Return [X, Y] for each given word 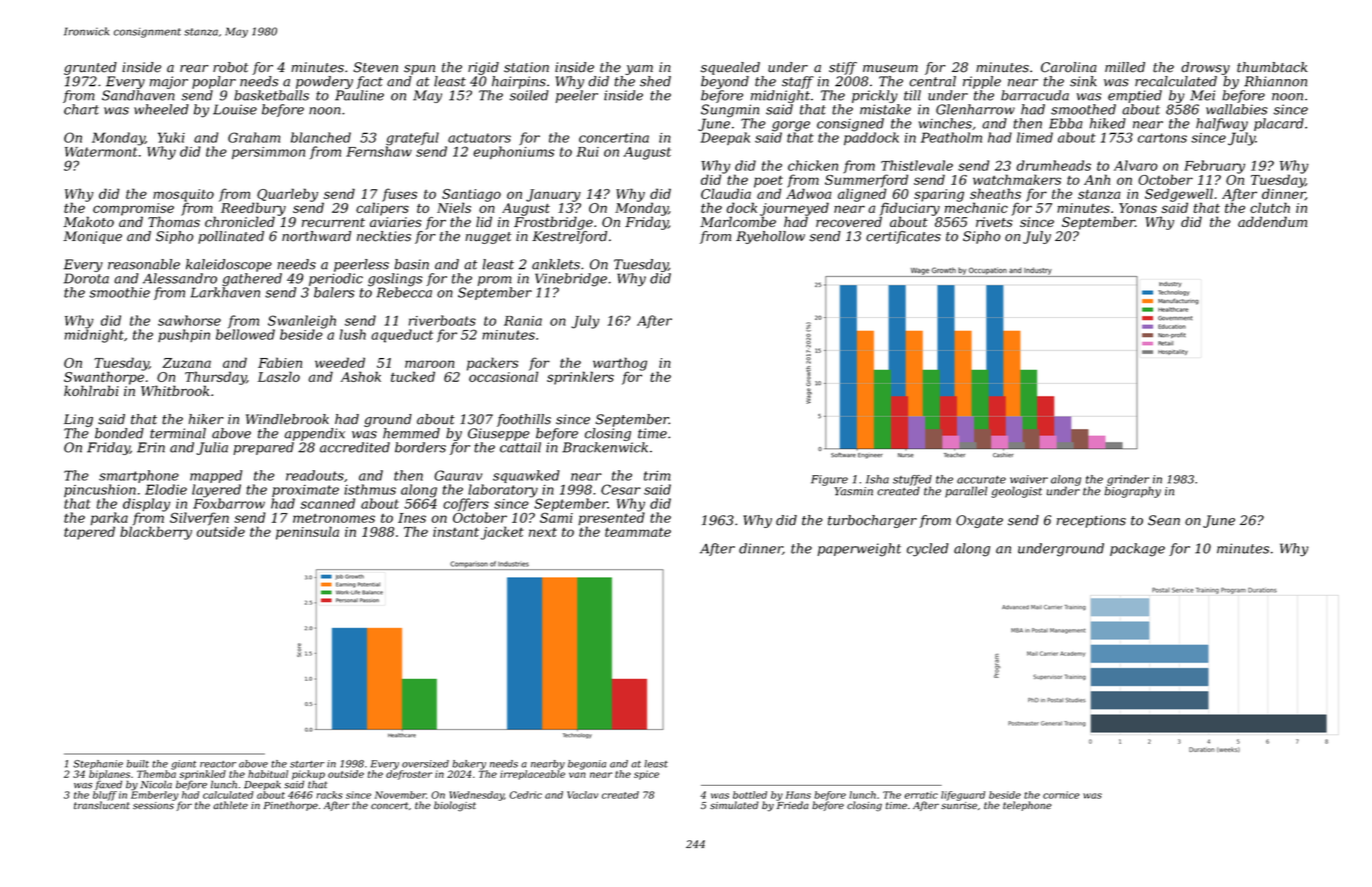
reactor [218, 764]
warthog [620, 364]
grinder [1128, 480]
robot [230, 67]
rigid [483, 68]
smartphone [139, 476]
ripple [982, 82]
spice [646, 775]
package [1137, 550]
